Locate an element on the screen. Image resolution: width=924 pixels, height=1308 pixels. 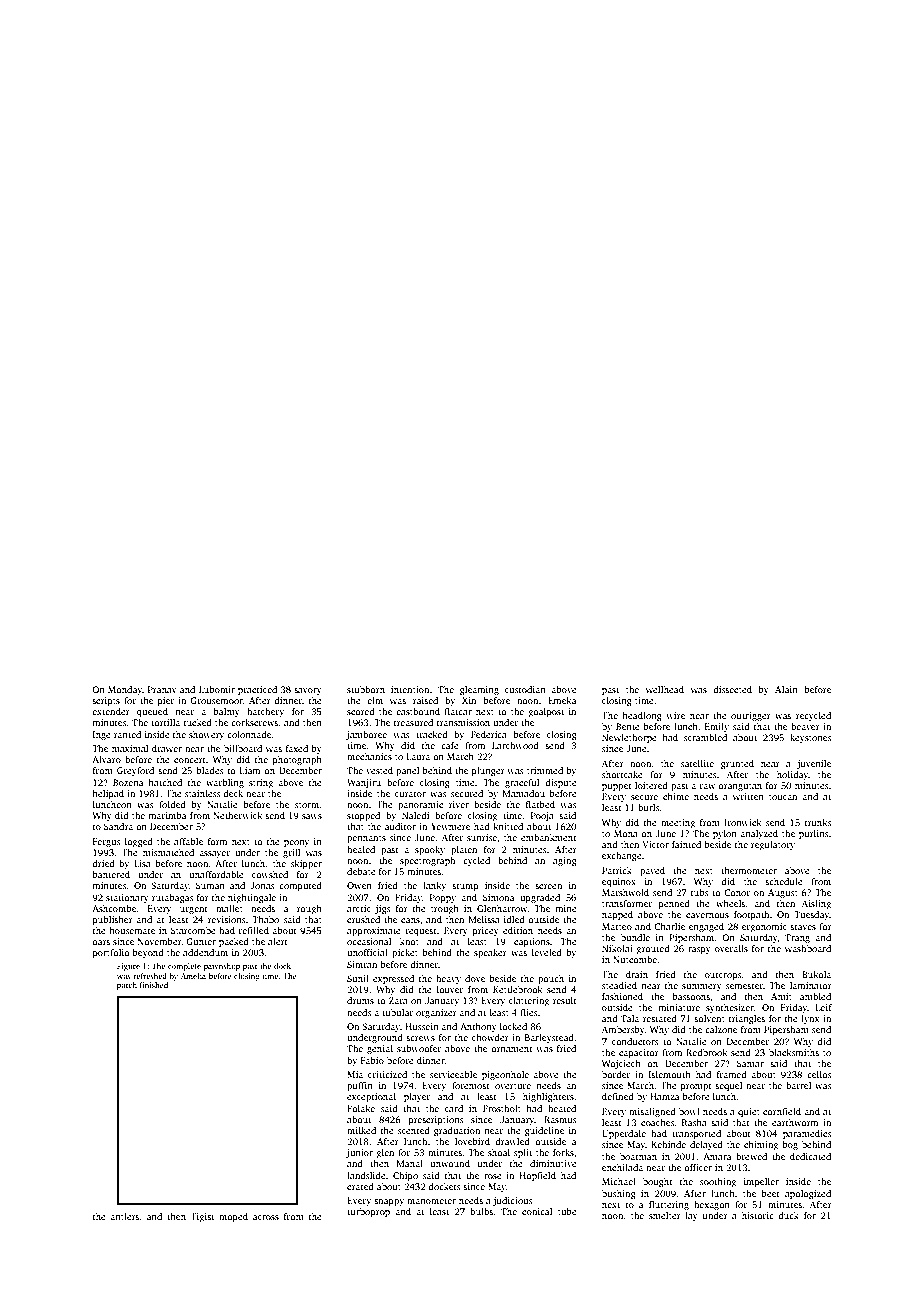
cans is located at coordinates (410, 920).
